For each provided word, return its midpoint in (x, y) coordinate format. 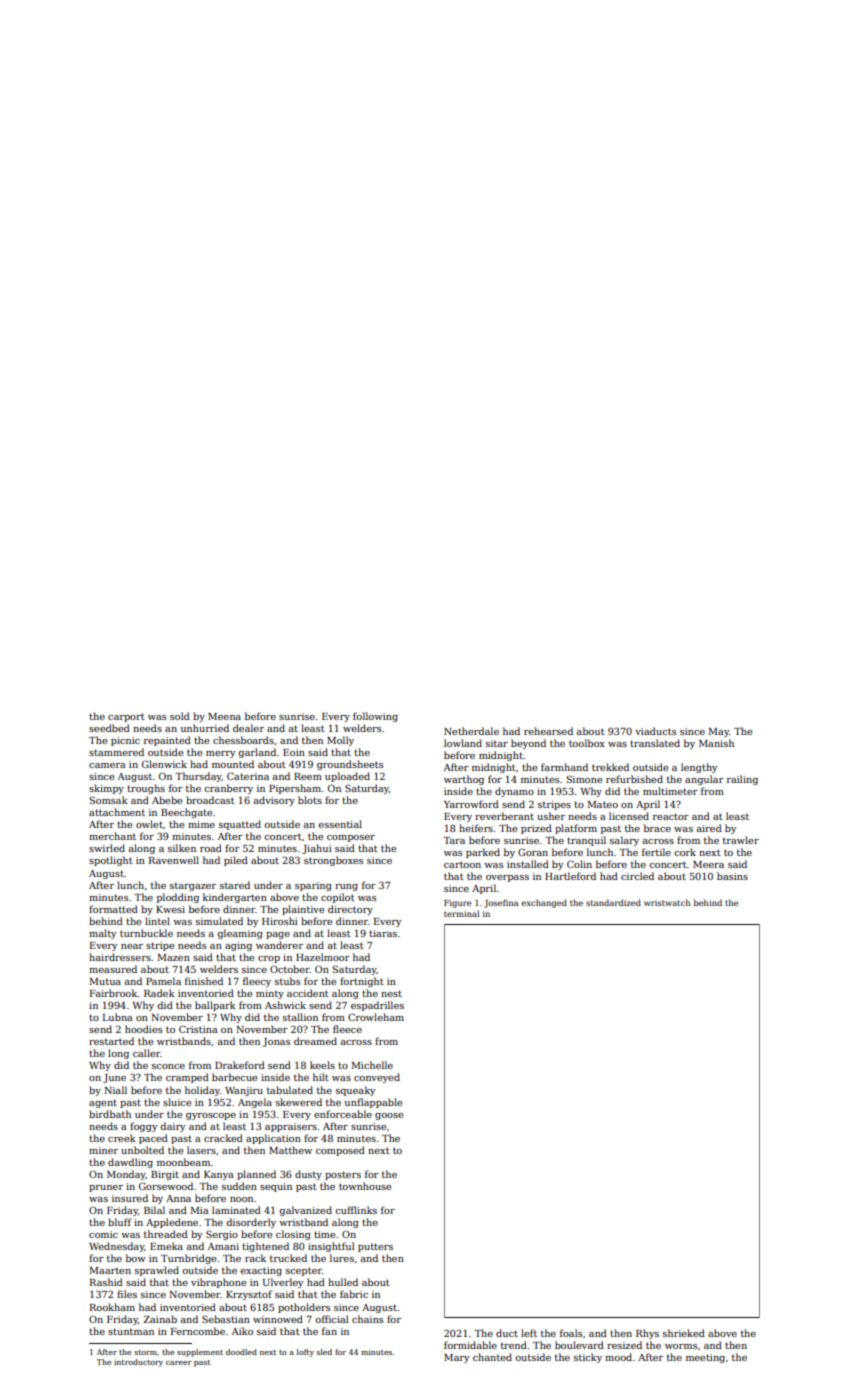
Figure (457, 904)
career (179, 1363)
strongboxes (333, 861)
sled (324, 1352)
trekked (610, 767)
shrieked (684, 1333)
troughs (146, 789)
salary (624, 841)
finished (204, 981)
